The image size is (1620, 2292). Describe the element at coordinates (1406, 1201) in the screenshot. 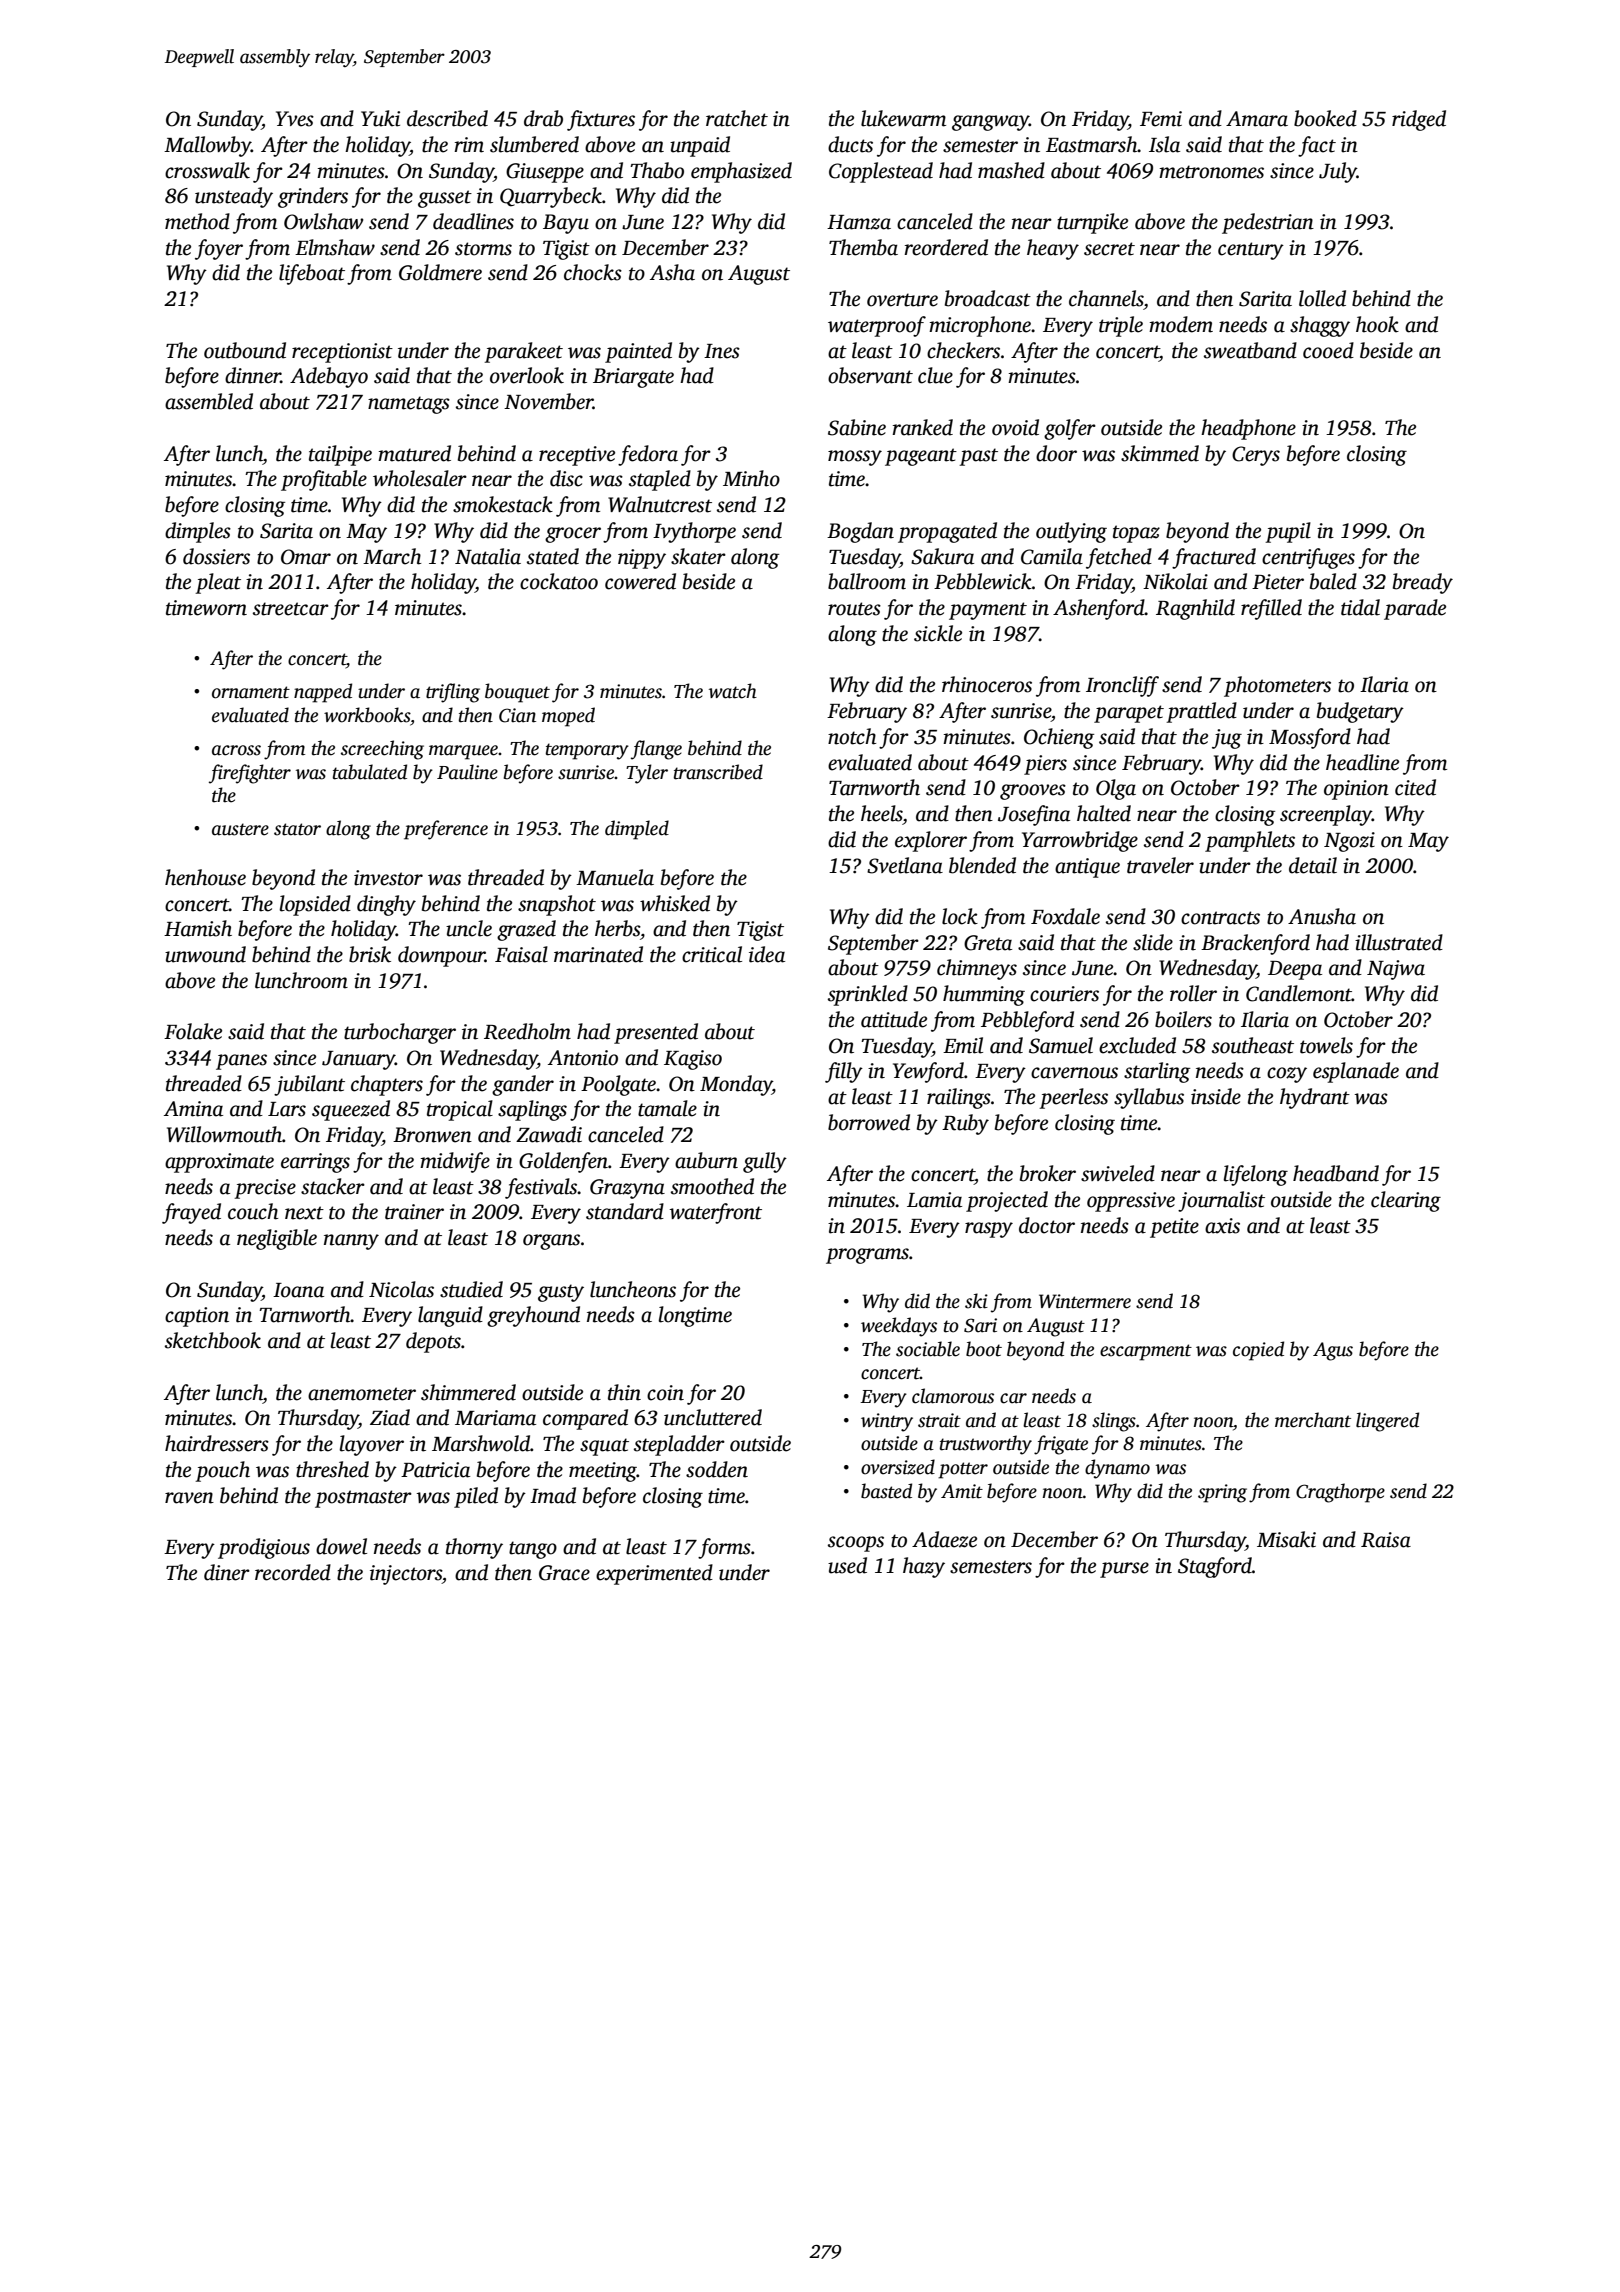

I see `clearing` at that location.
